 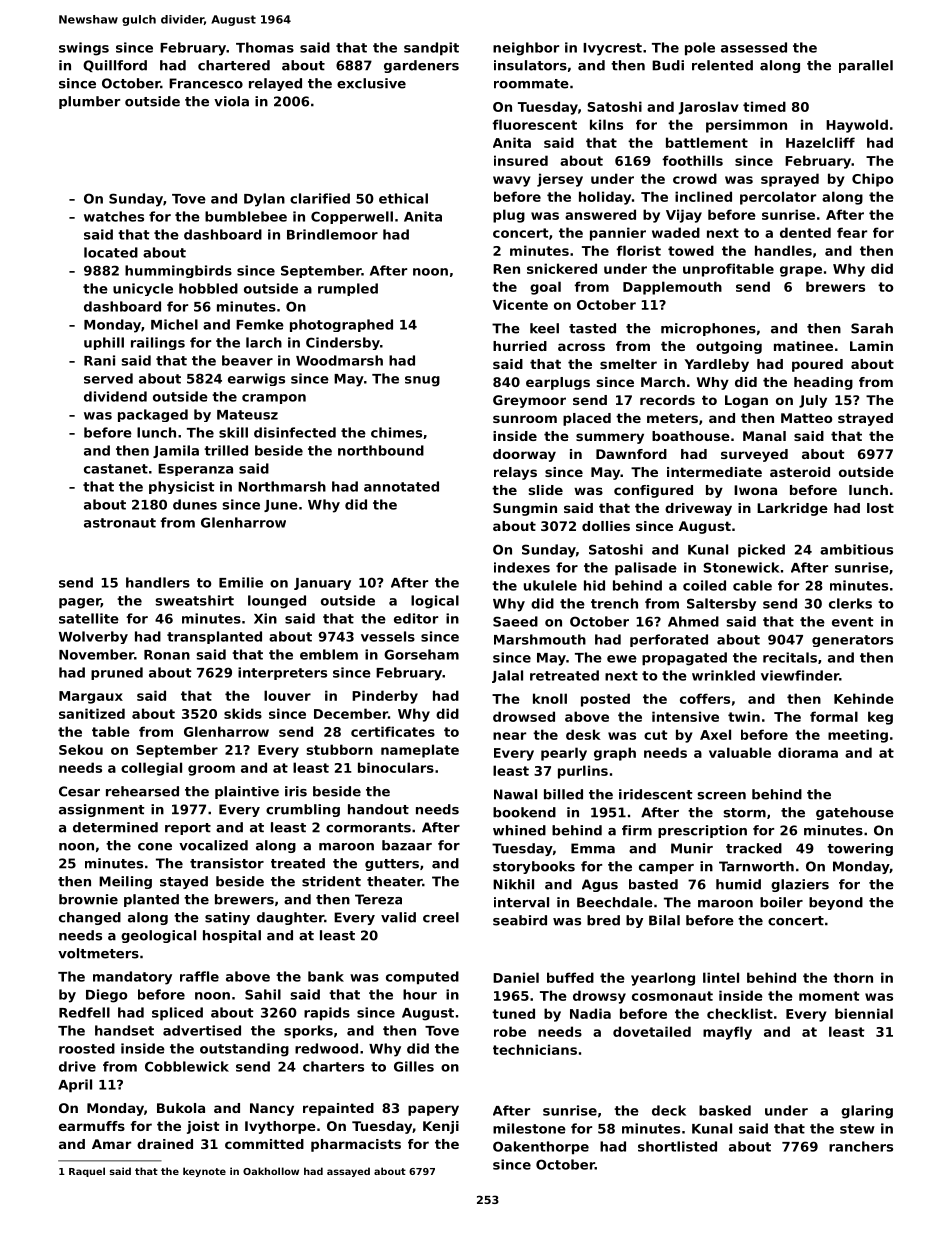 What do you see at coordinates (231, 101) in the screenshot?
I see `viola` at bounding box center [231, 101].
